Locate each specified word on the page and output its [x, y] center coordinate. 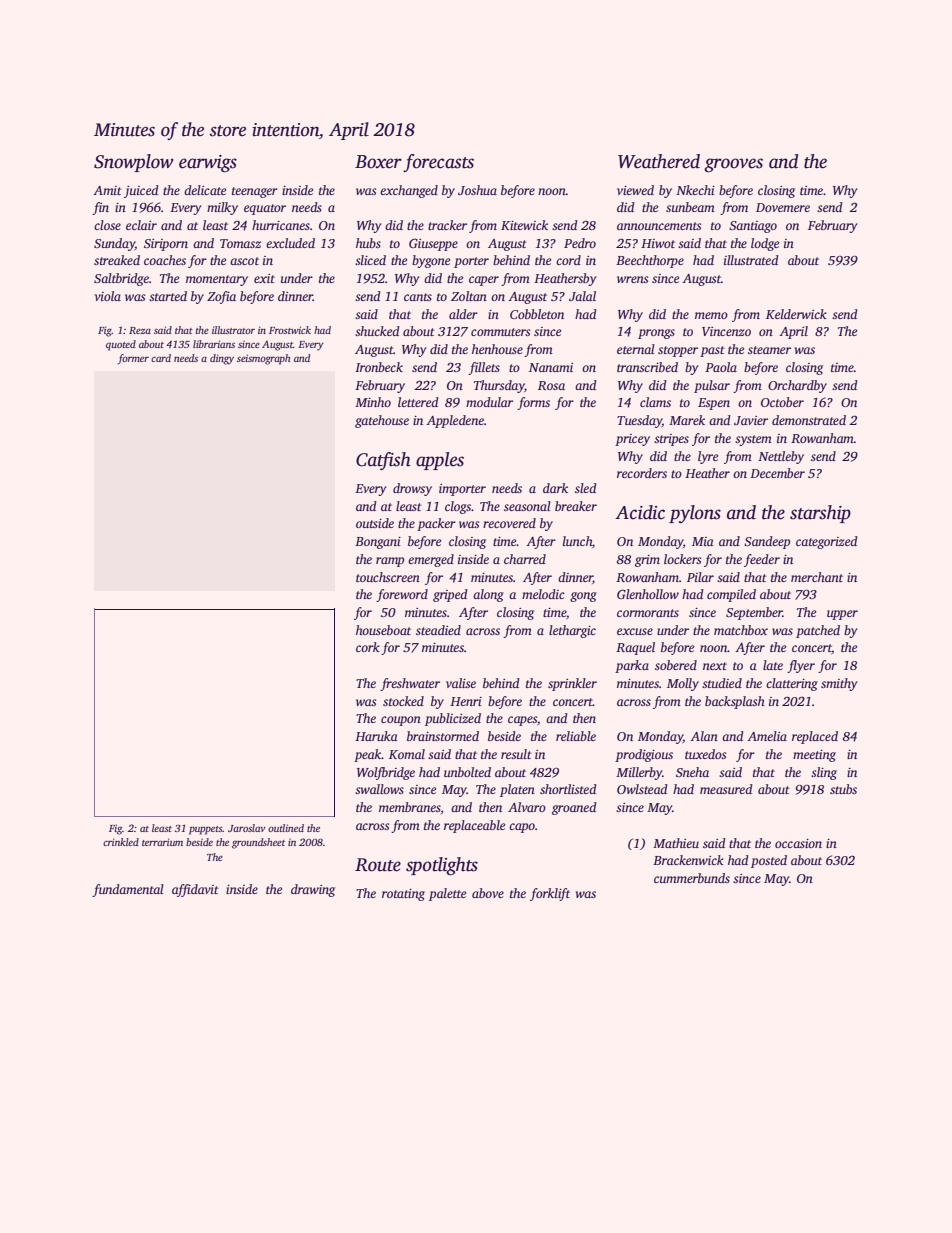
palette [447, 894]
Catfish [383, 461]
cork [368, 647]
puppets [206, 830]
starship [820, 514]
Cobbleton [537, 314]
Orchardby [797, 386]
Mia [703, 541]
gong [583, 597]
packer [436, 524]
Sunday [114, 244]
